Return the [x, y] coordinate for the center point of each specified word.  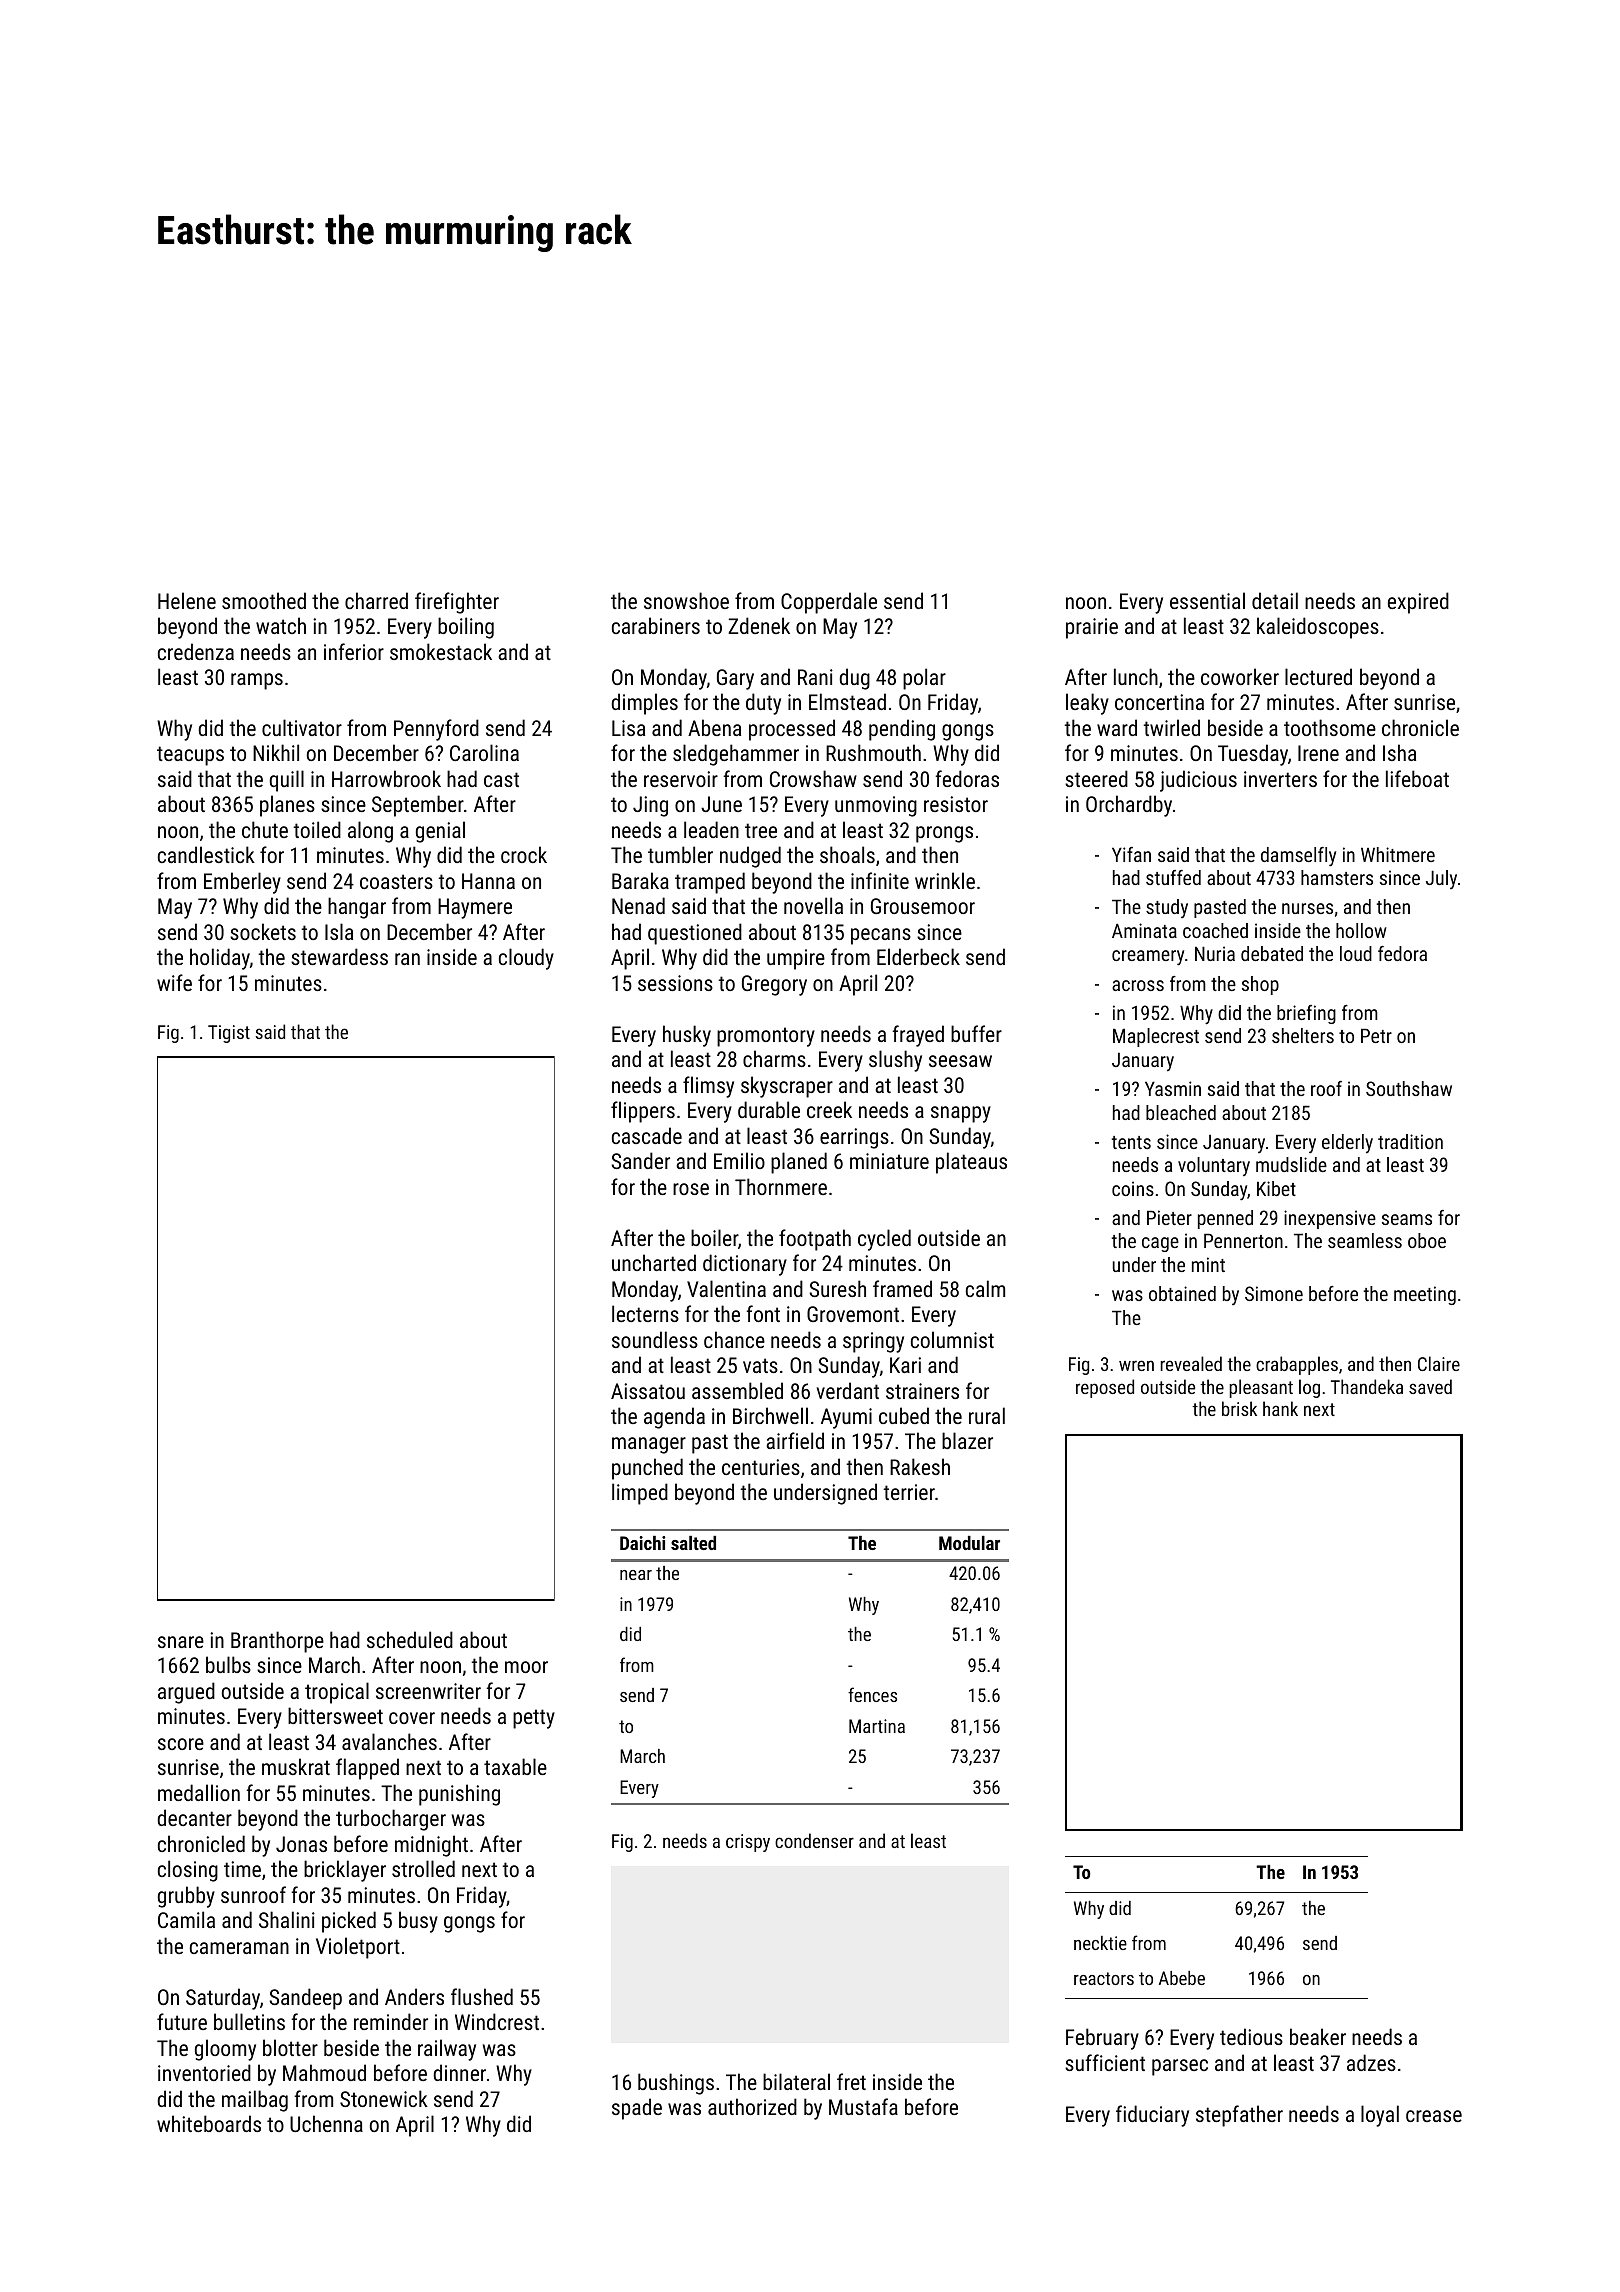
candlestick [206, 854]
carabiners [656, 625]
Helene [187, 600]
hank [1280, 1408]
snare [181, 1642]
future [182, 2021]
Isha [1399, 752]
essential [1207, 600]
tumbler [680, 854]
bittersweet [335, 1715]
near [636, 1575]
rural [987, 1415]
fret [851, 2081]
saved [1430, 1386]
